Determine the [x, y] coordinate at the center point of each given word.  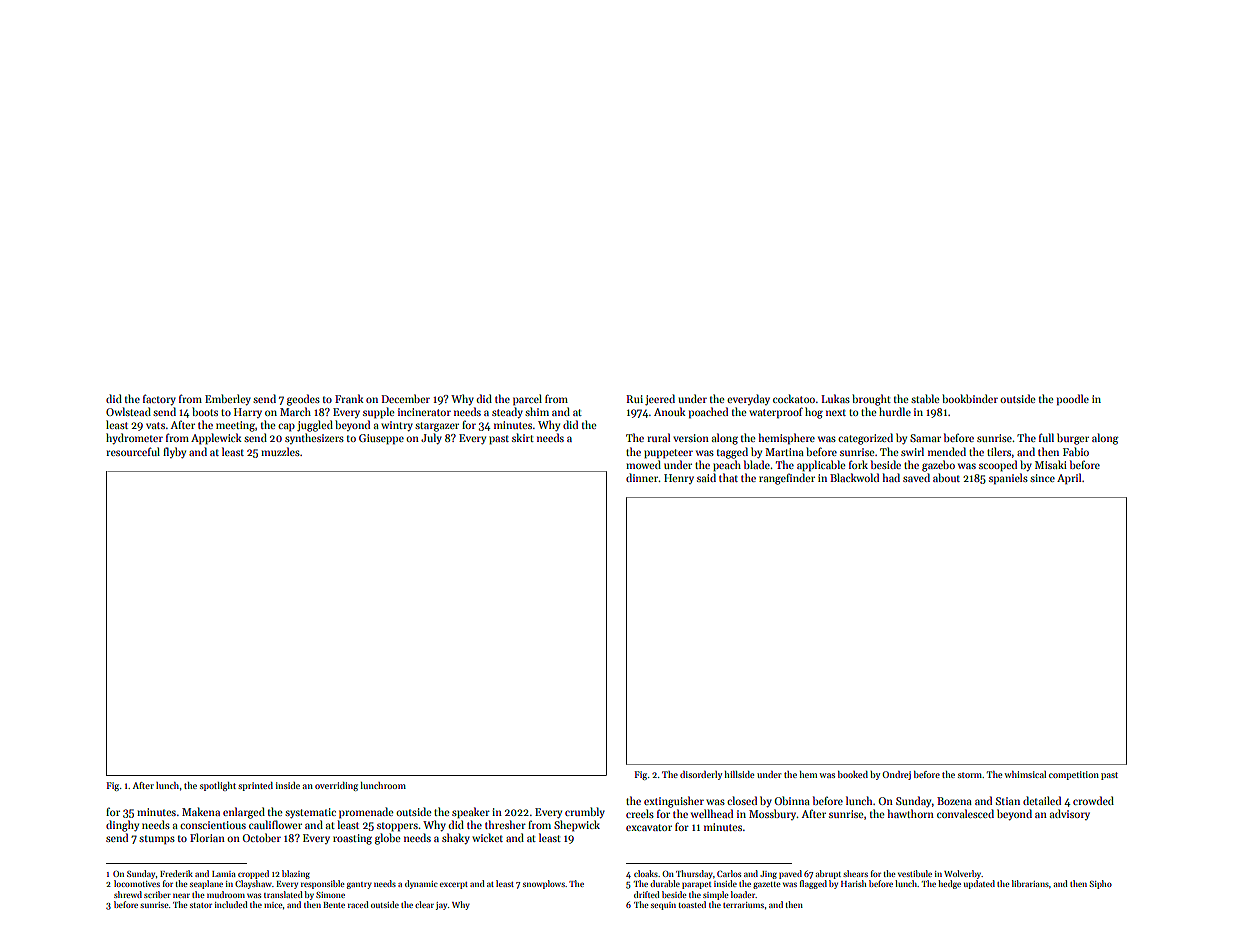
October [262, 837]
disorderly [701, 775]
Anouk [670, 411]
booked [853, 774]
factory [159, 399]
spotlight [218, 786]
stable [925, 398]
